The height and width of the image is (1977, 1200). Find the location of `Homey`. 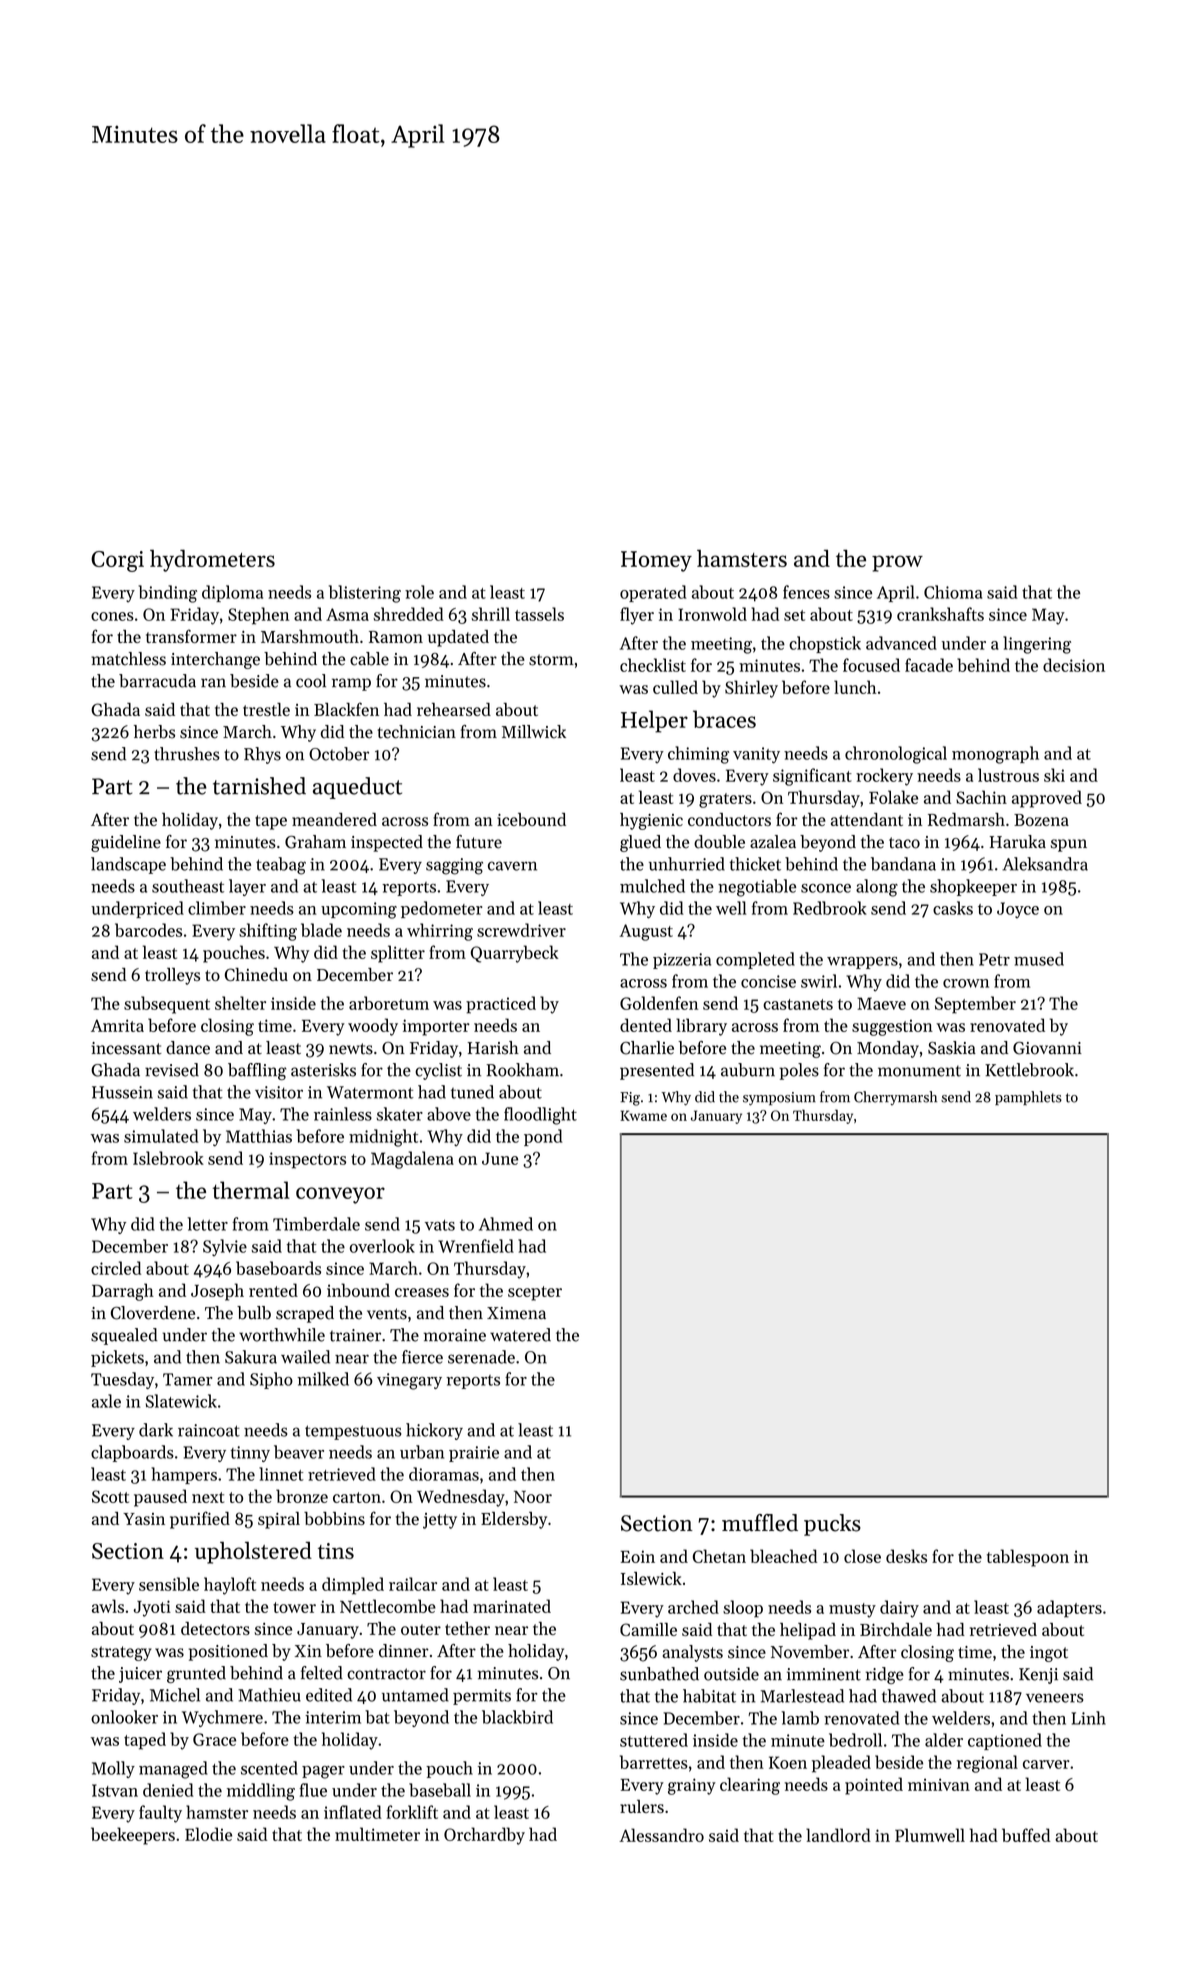

Homey is located at coordinates (656, 561).
